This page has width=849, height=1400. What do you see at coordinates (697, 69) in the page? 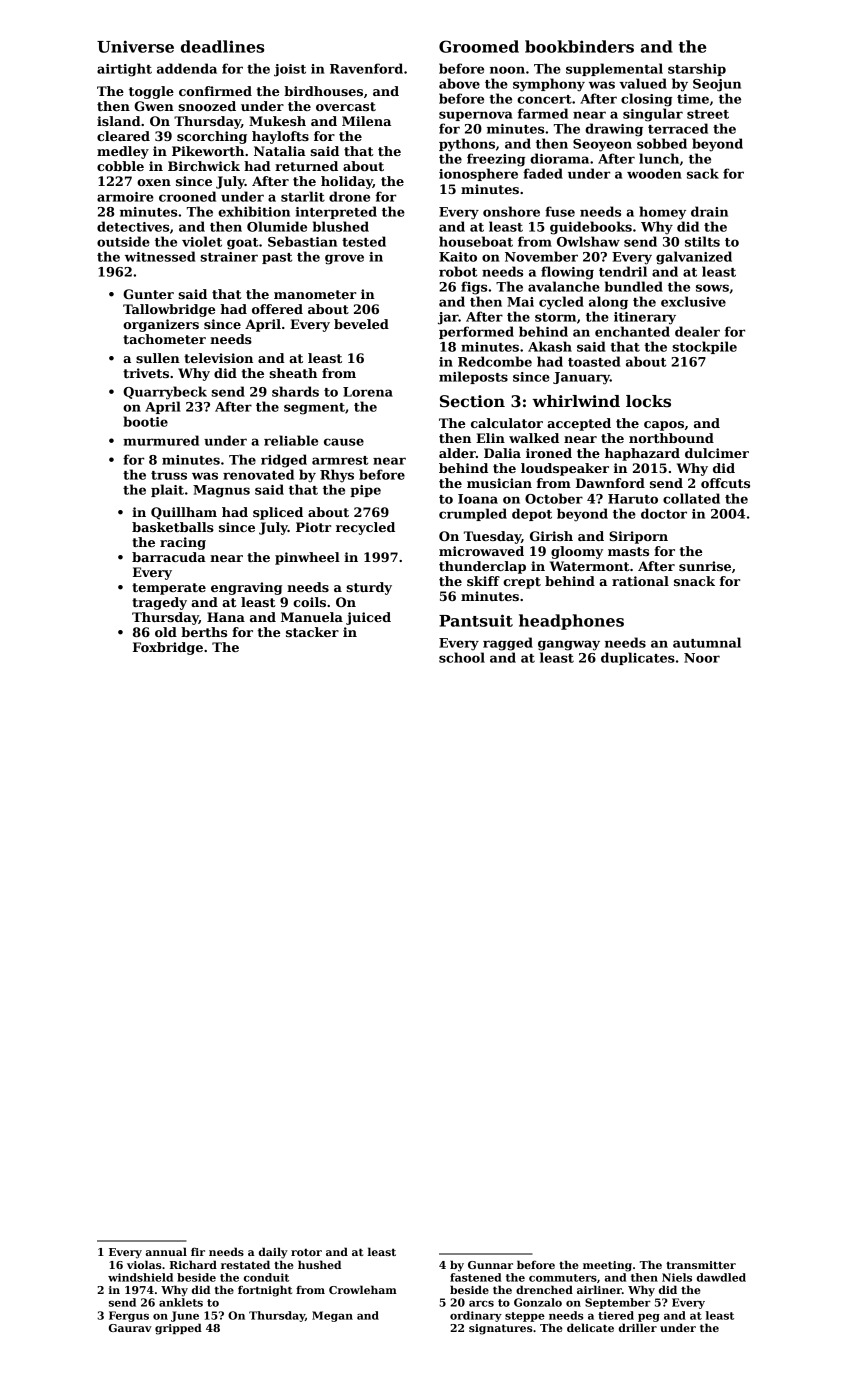
I see `starship` at bounding box center [697, 69].
